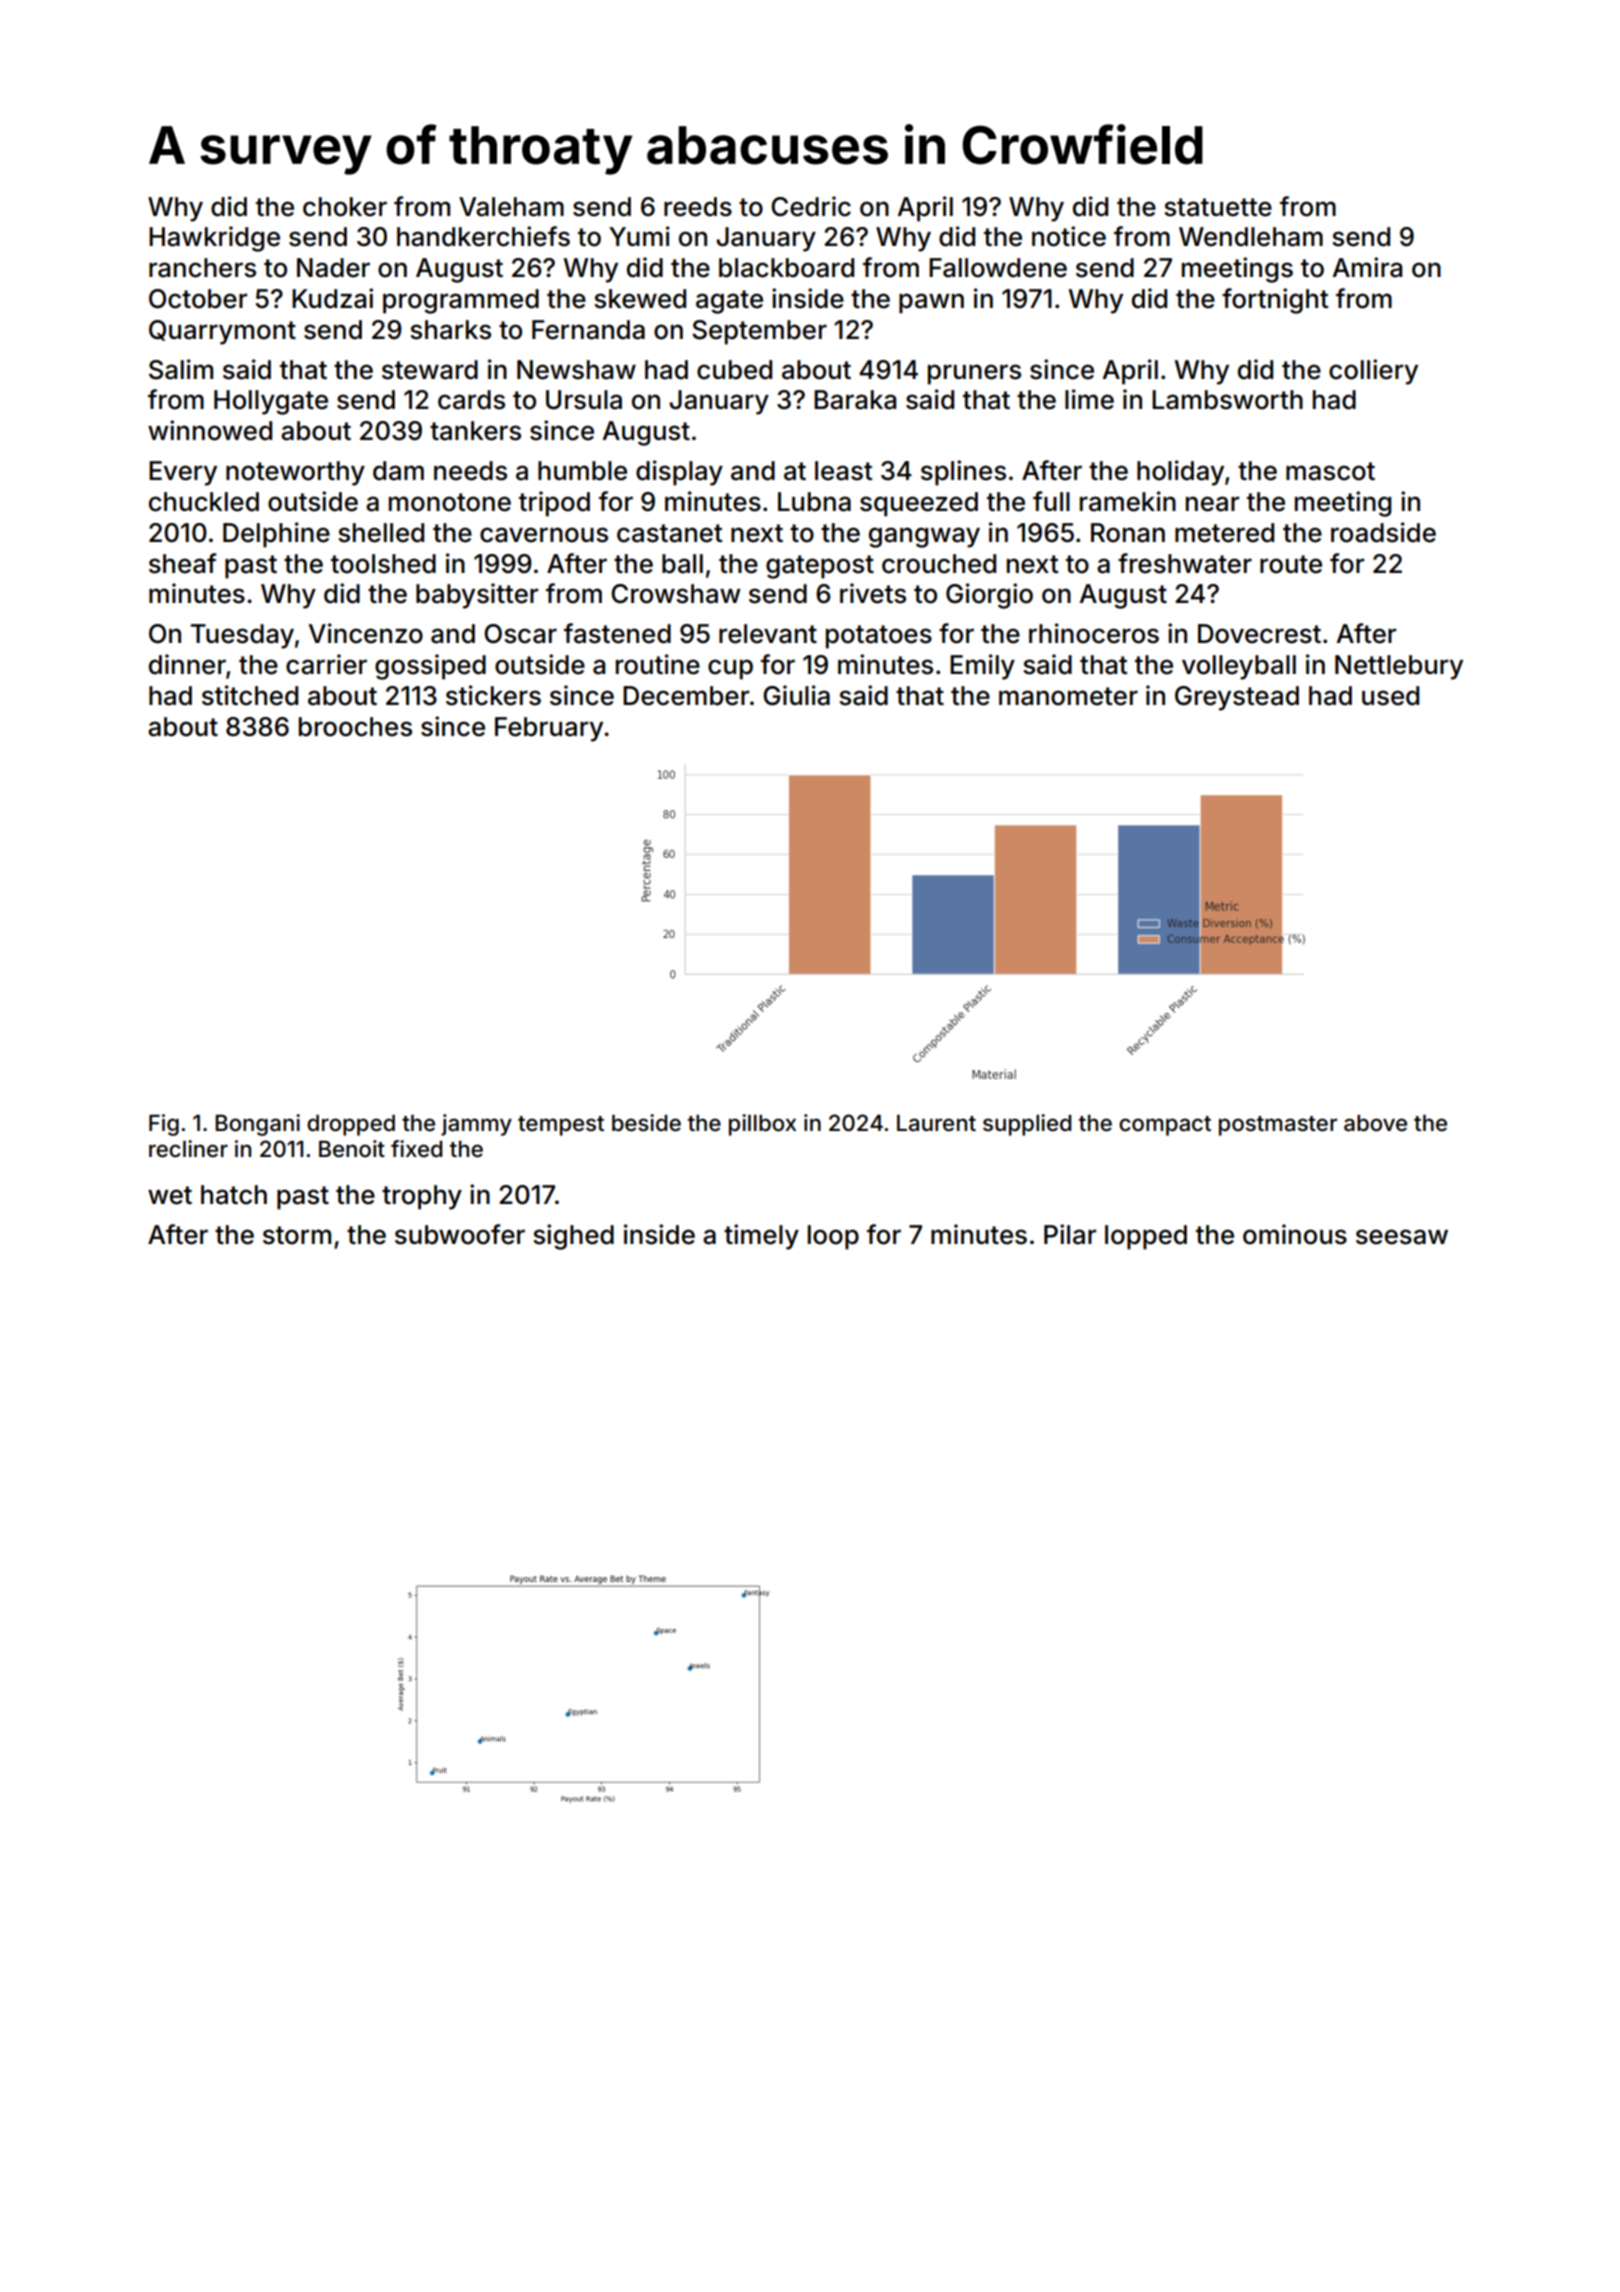  What do you see at coordinates (1251, 237) in the screenshot?
I see `Wendleham` at bounding box center [1251, 237].
